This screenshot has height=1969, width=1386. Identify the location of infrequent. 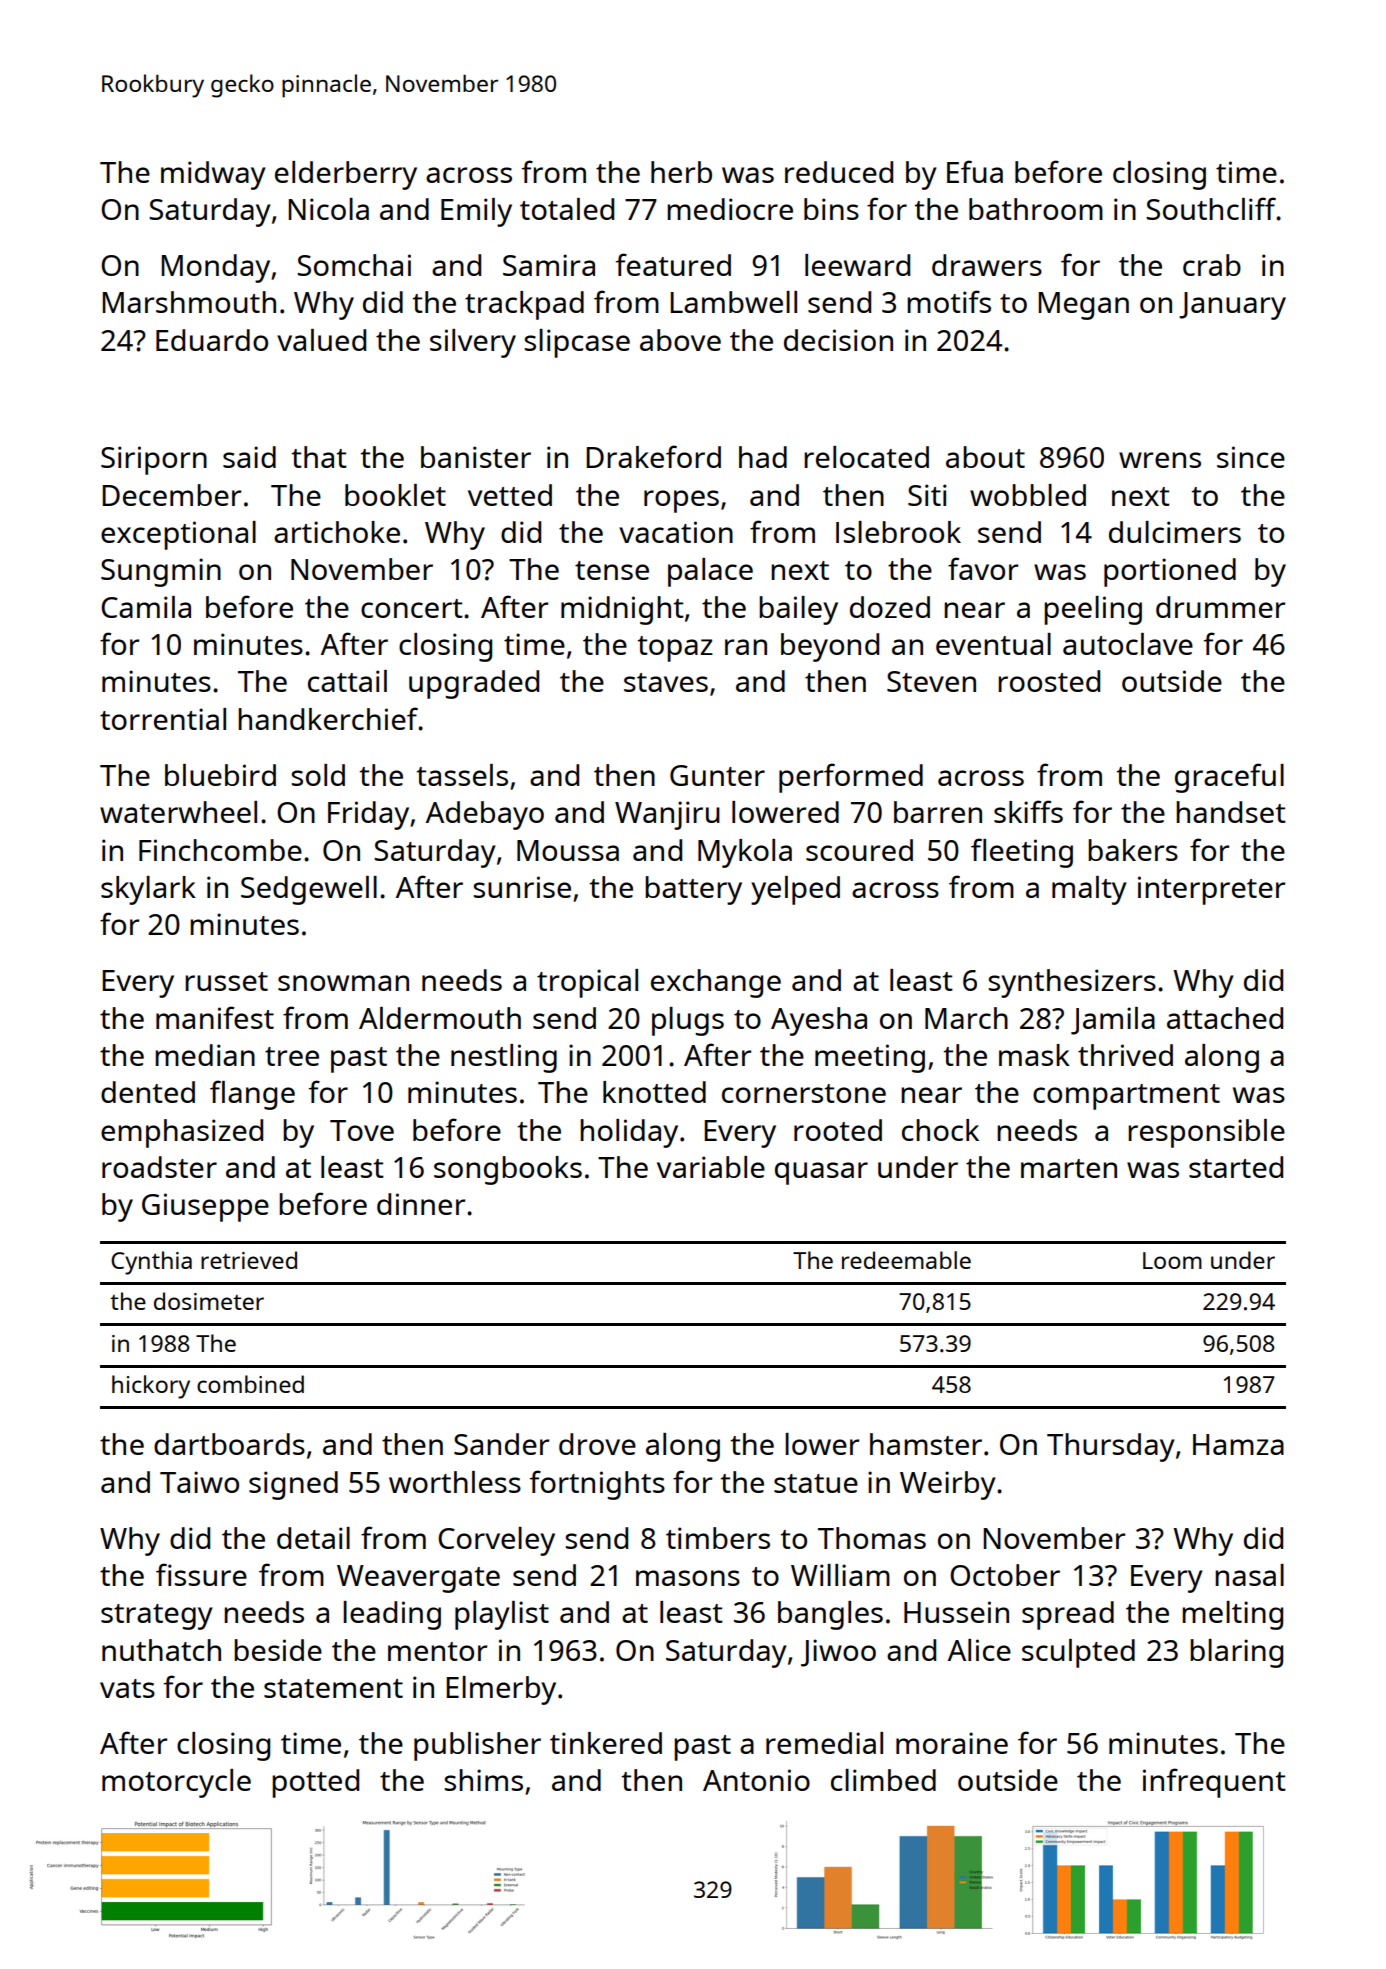
(1214, 1783).
